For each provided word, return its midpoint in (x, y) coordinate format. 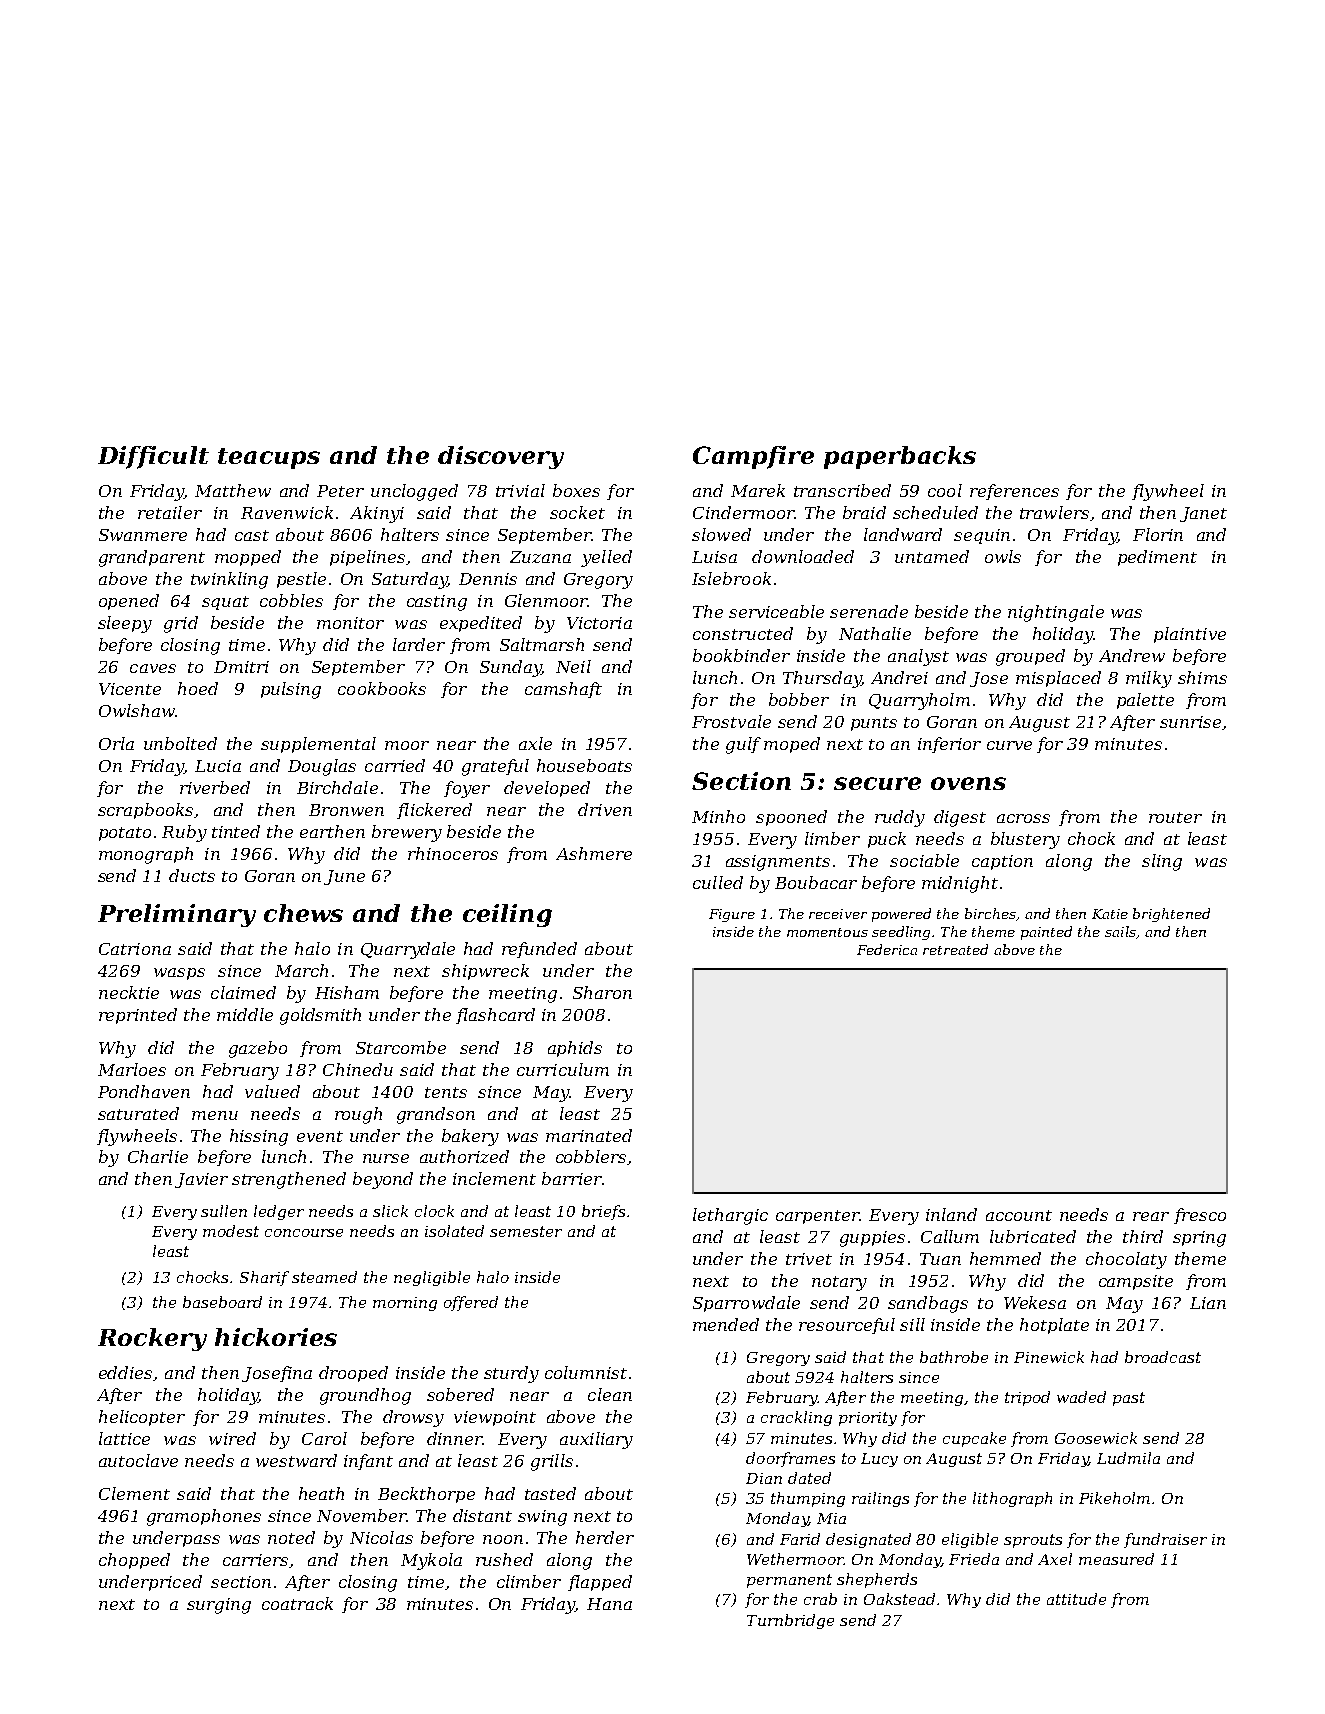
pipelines (367, 558)
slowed (721, 534)
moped (792, 745)
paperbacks (900, 457)
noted (291, 1537)
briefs (603, 1212)
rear (1151, 1216)
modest (231, 1231)
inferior (949, 745)
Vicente (130, 689)
